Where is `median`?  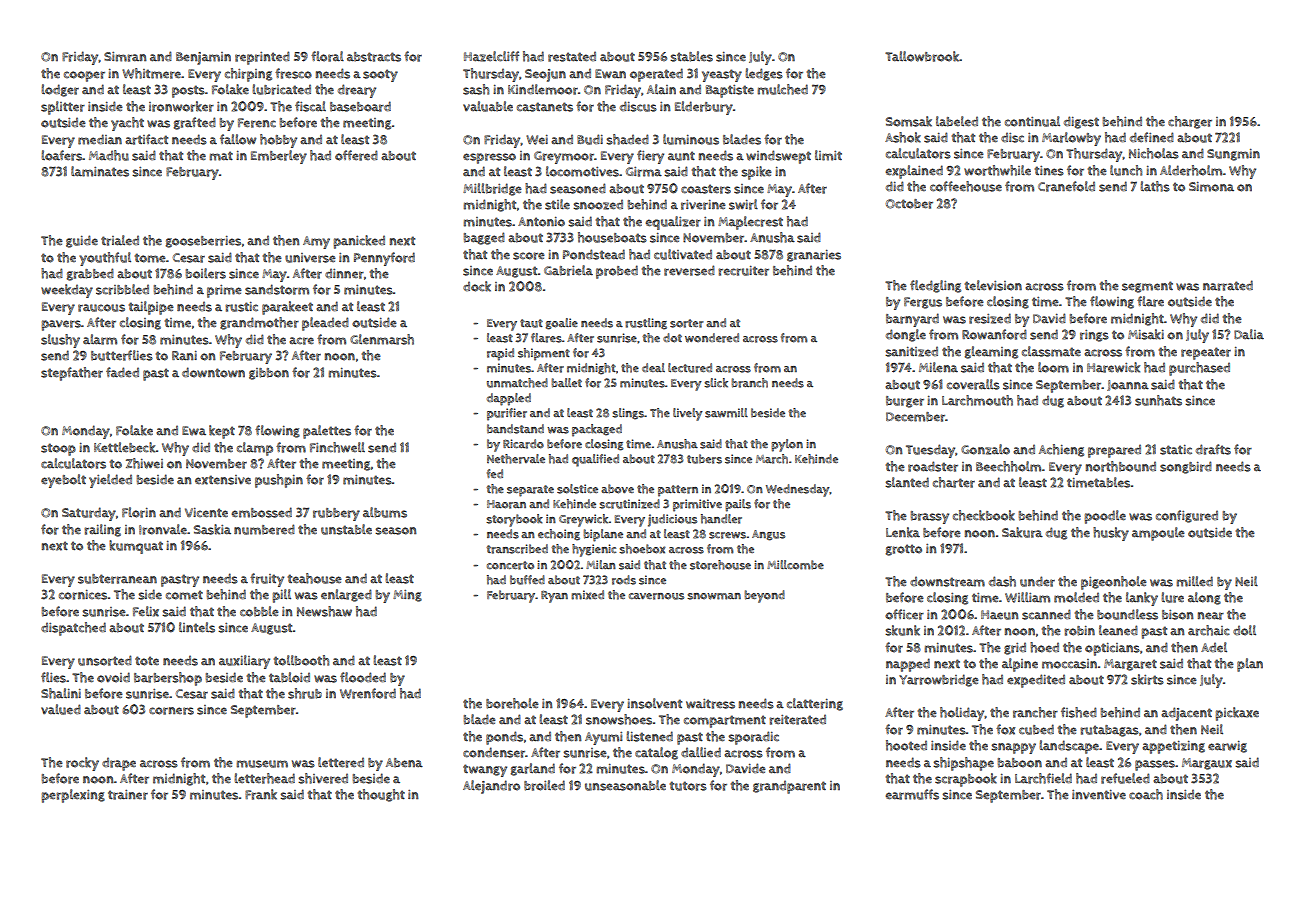 median is located at coordinates (100, 139).
